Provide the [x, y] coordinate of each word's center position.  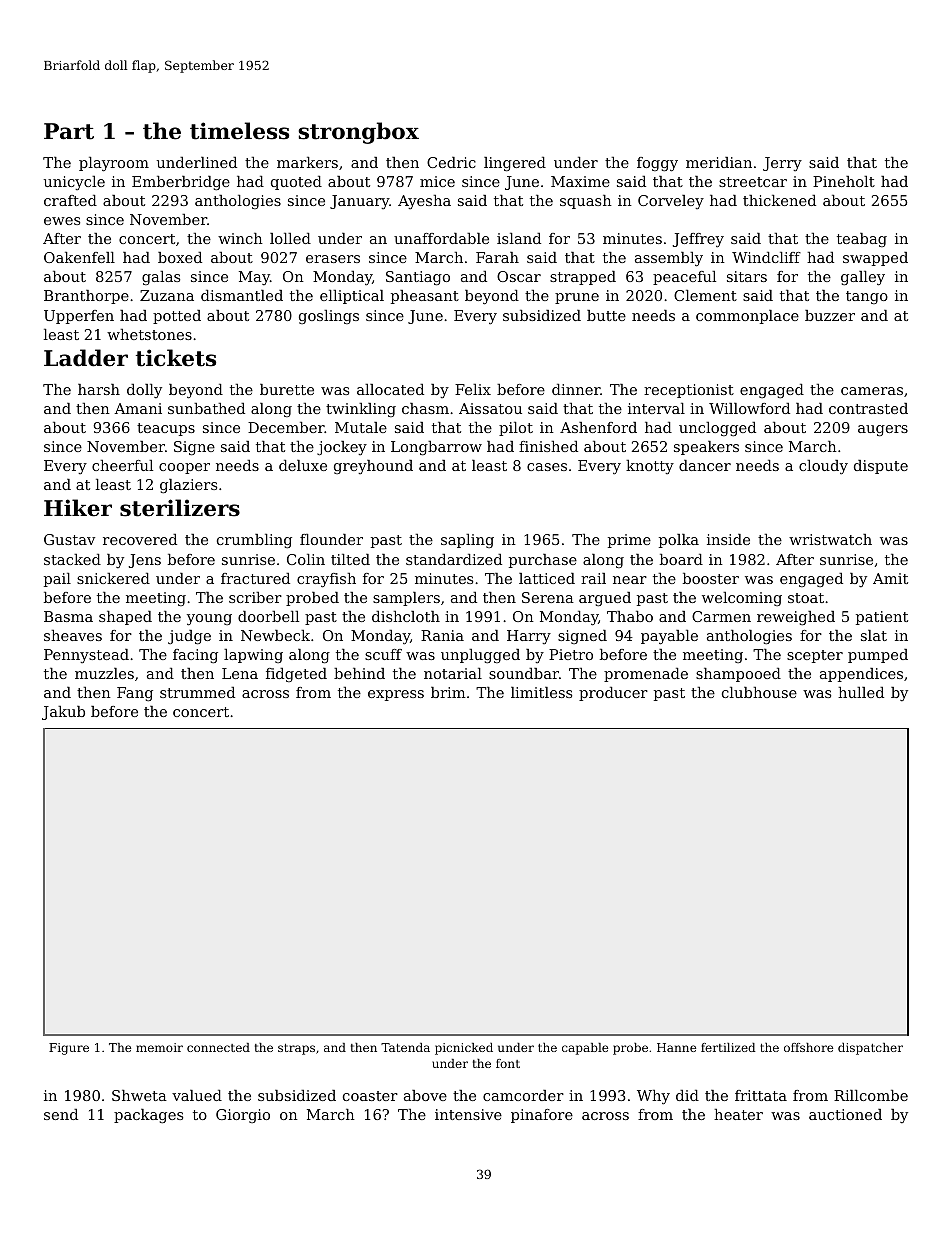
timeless [239, 131]
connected [218, 1047]
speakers [706, 448]
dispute [881, 467]
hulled [861, 692]
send [61, 1114]
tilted [350, 559]
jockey [342, 448]
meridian [719, 162]
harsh [99, 389]
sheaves [73, 635]
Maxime [580, 181]
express [396, 695]
